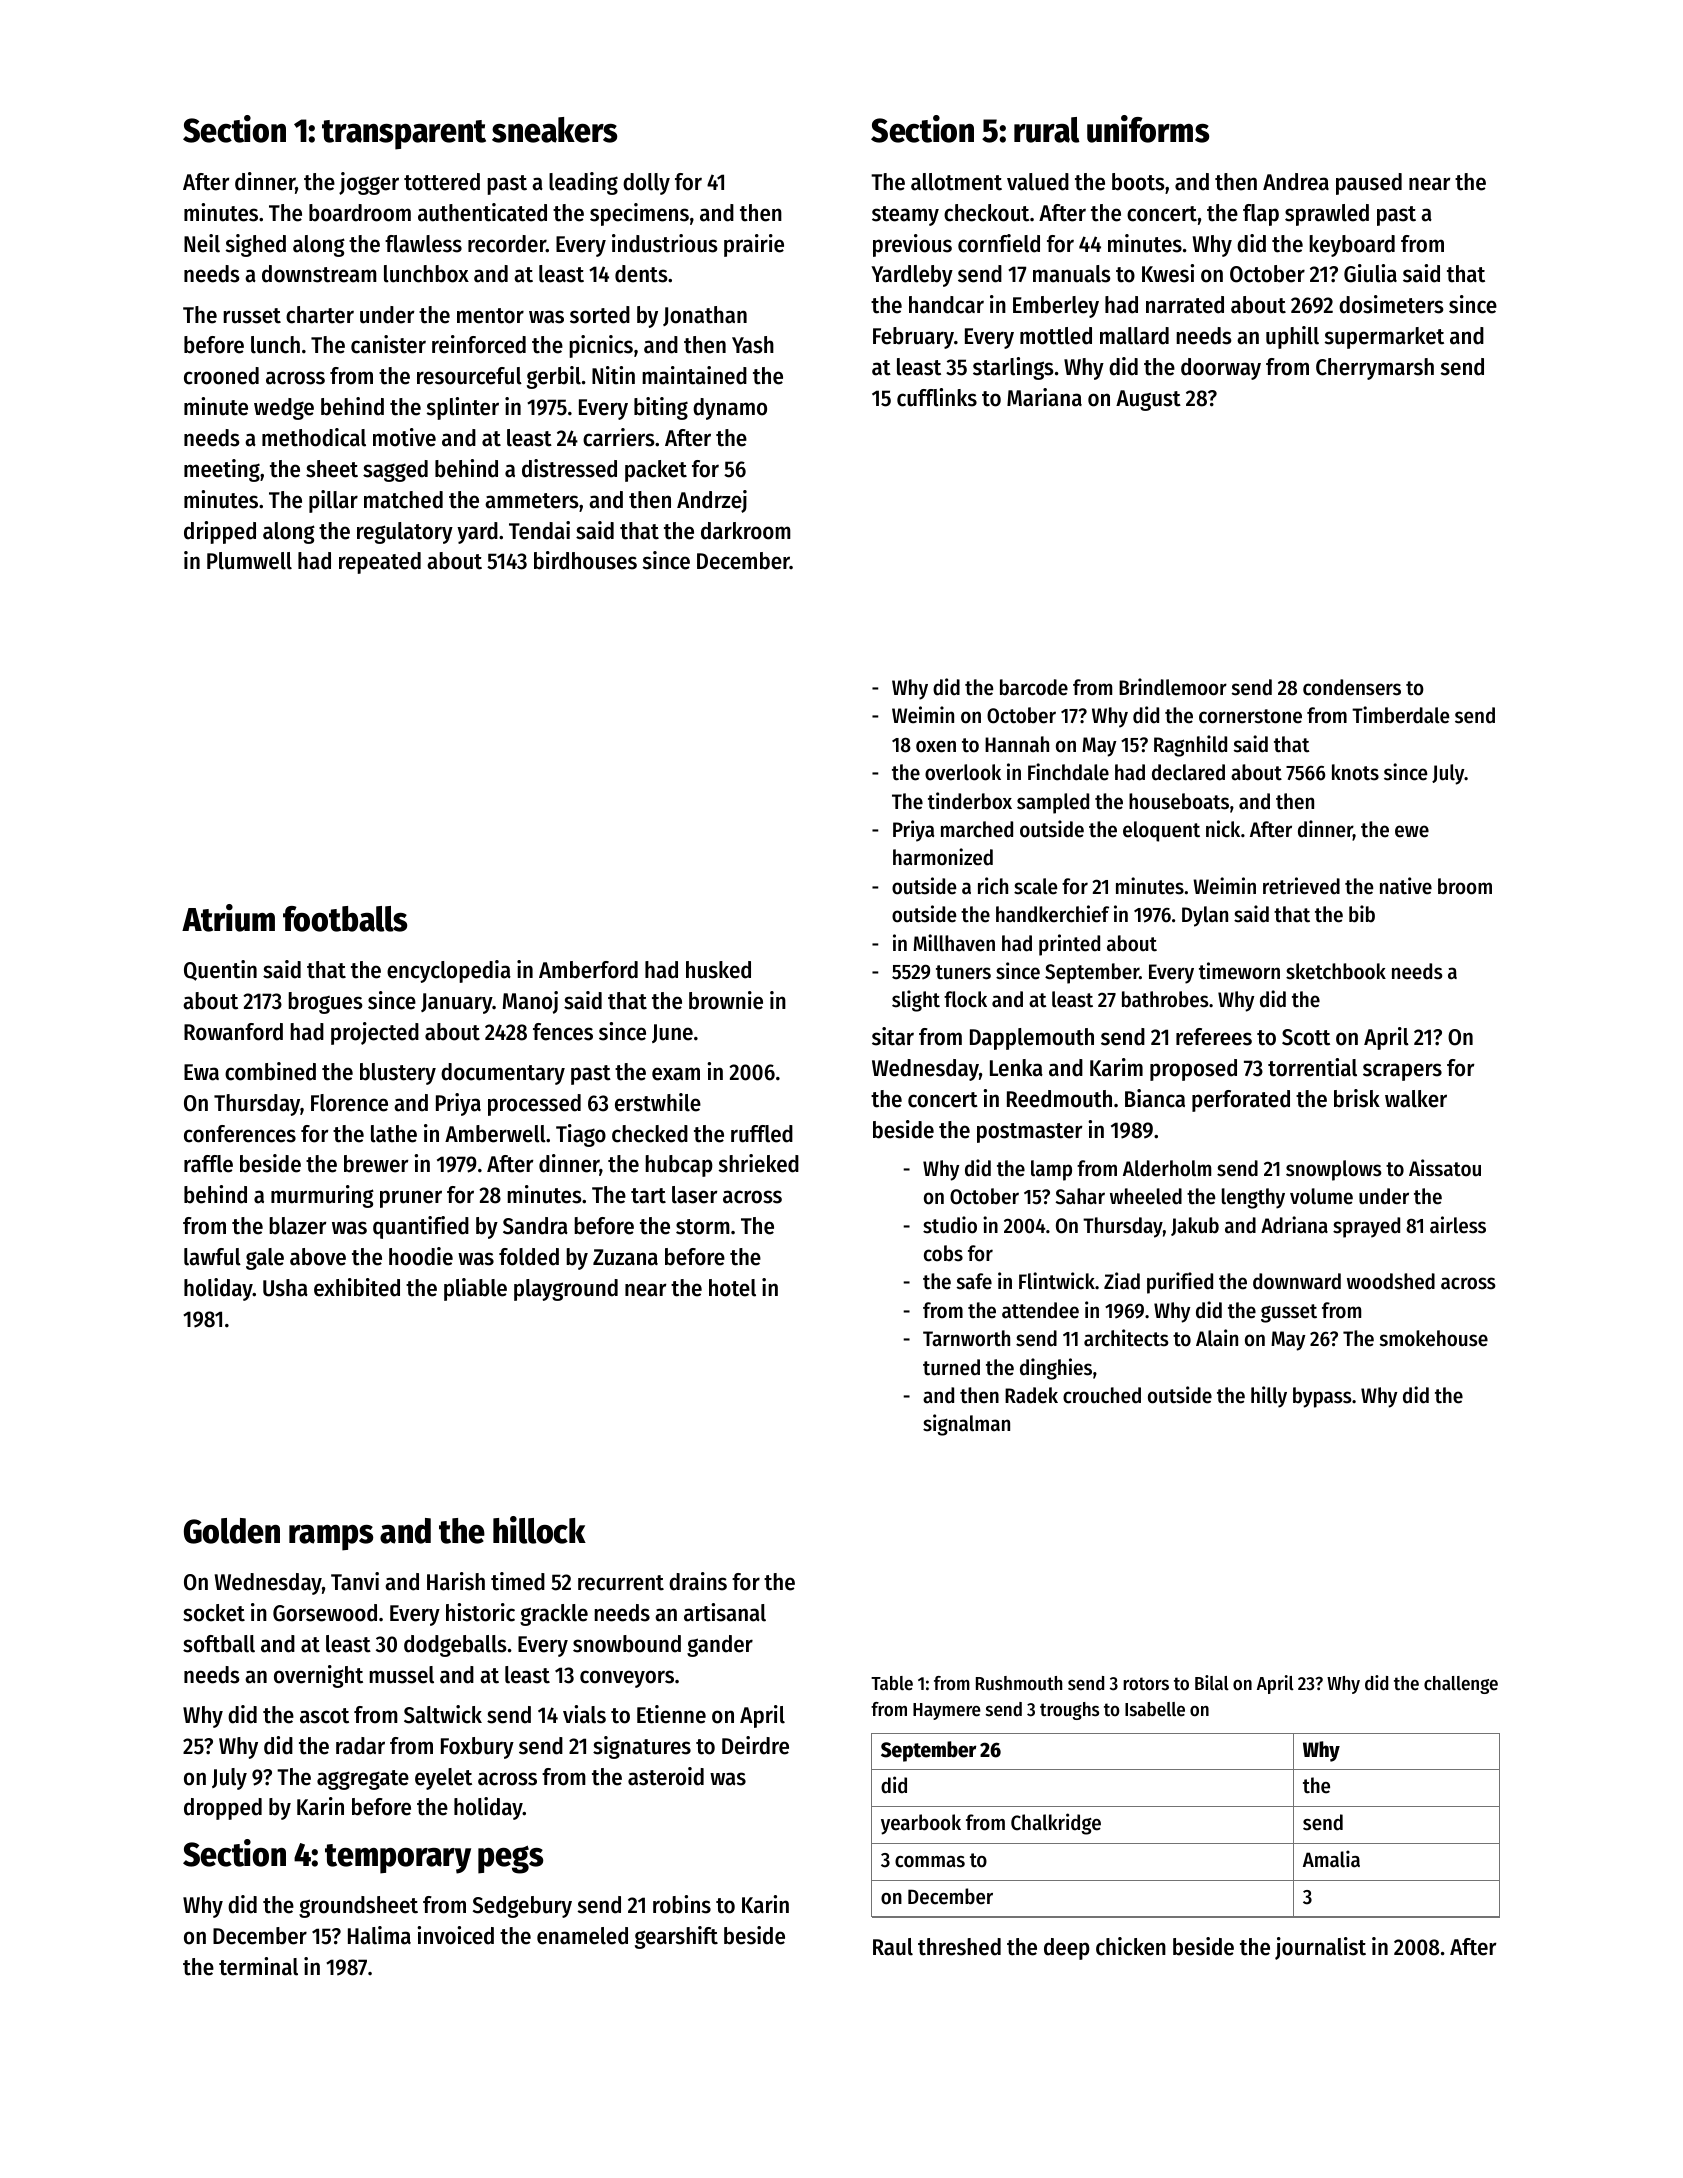  I want to click on folded, so click(529, 1257).
